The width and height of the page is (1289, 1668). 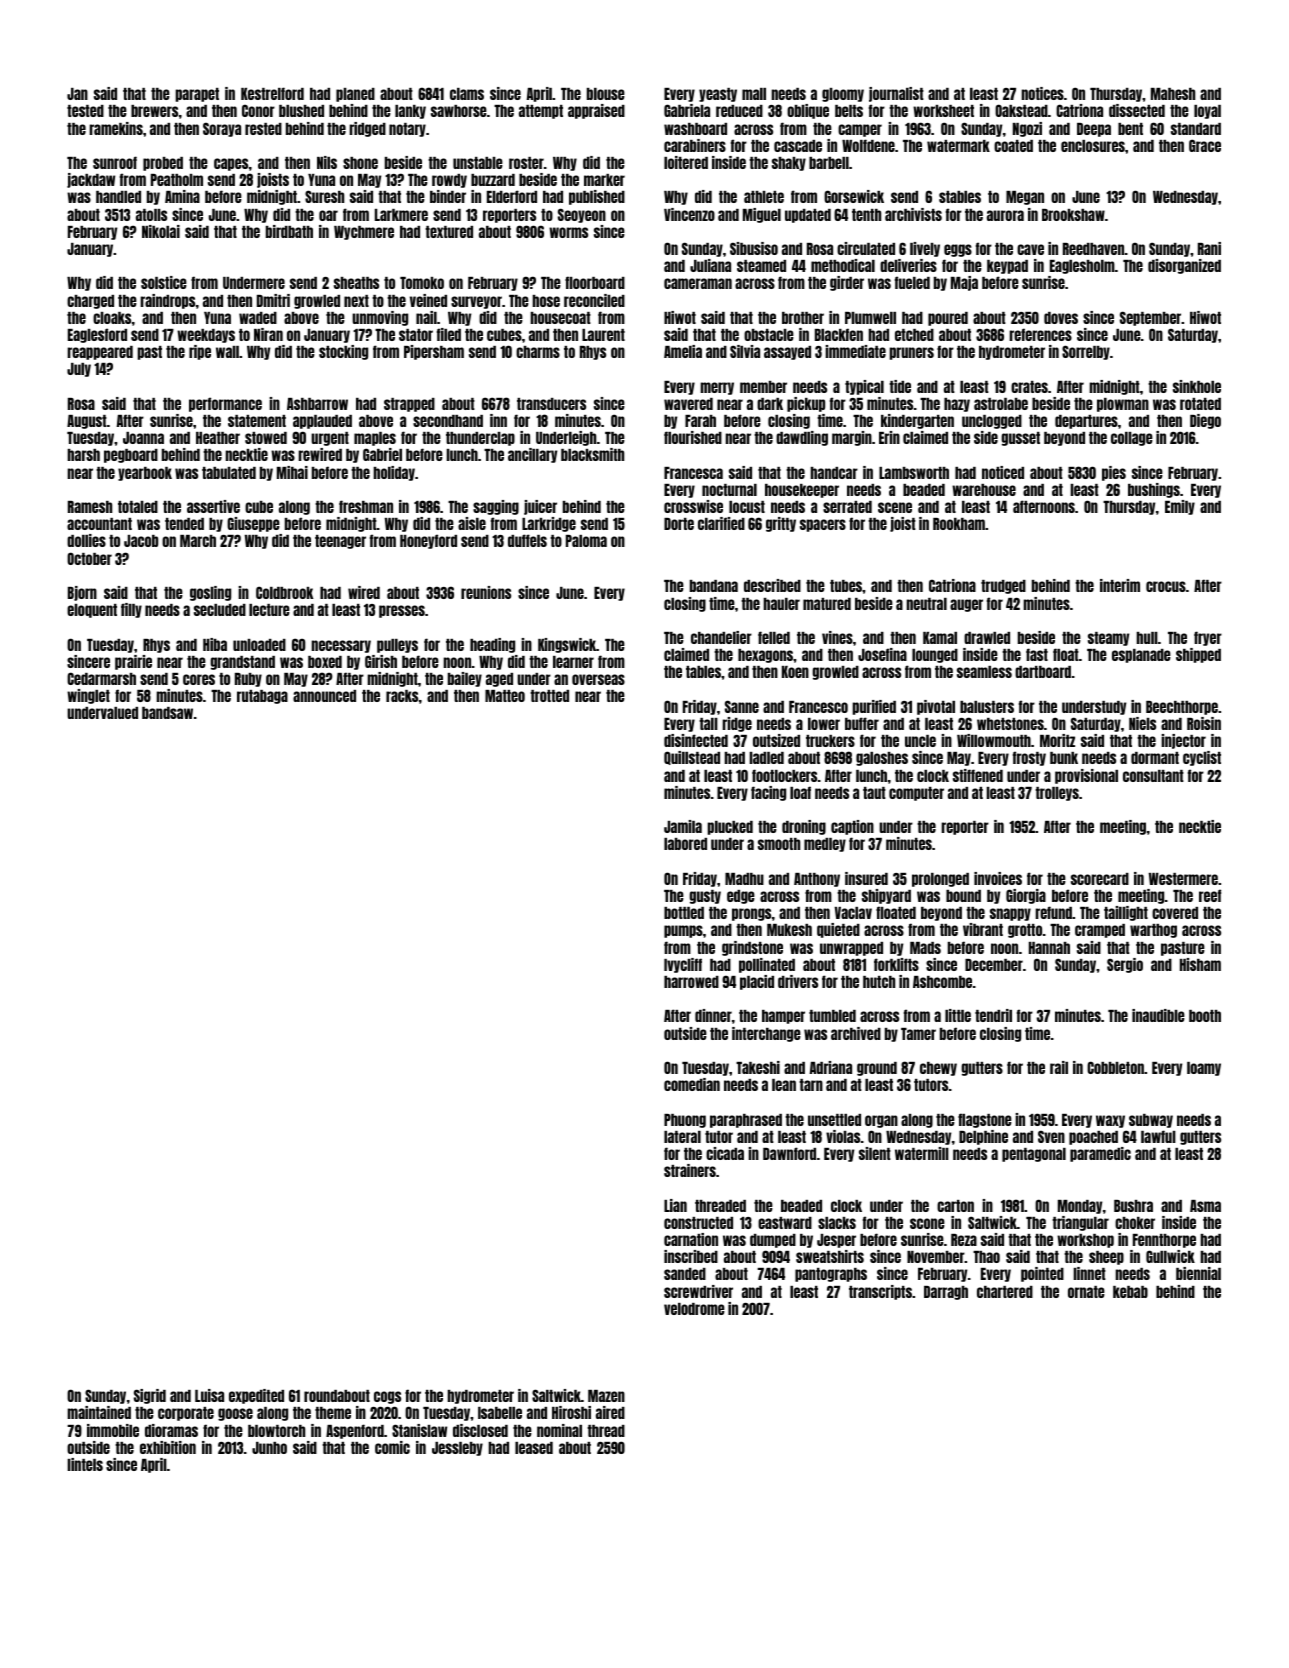 I want to click on parapet, so click(x=197, y=95).
